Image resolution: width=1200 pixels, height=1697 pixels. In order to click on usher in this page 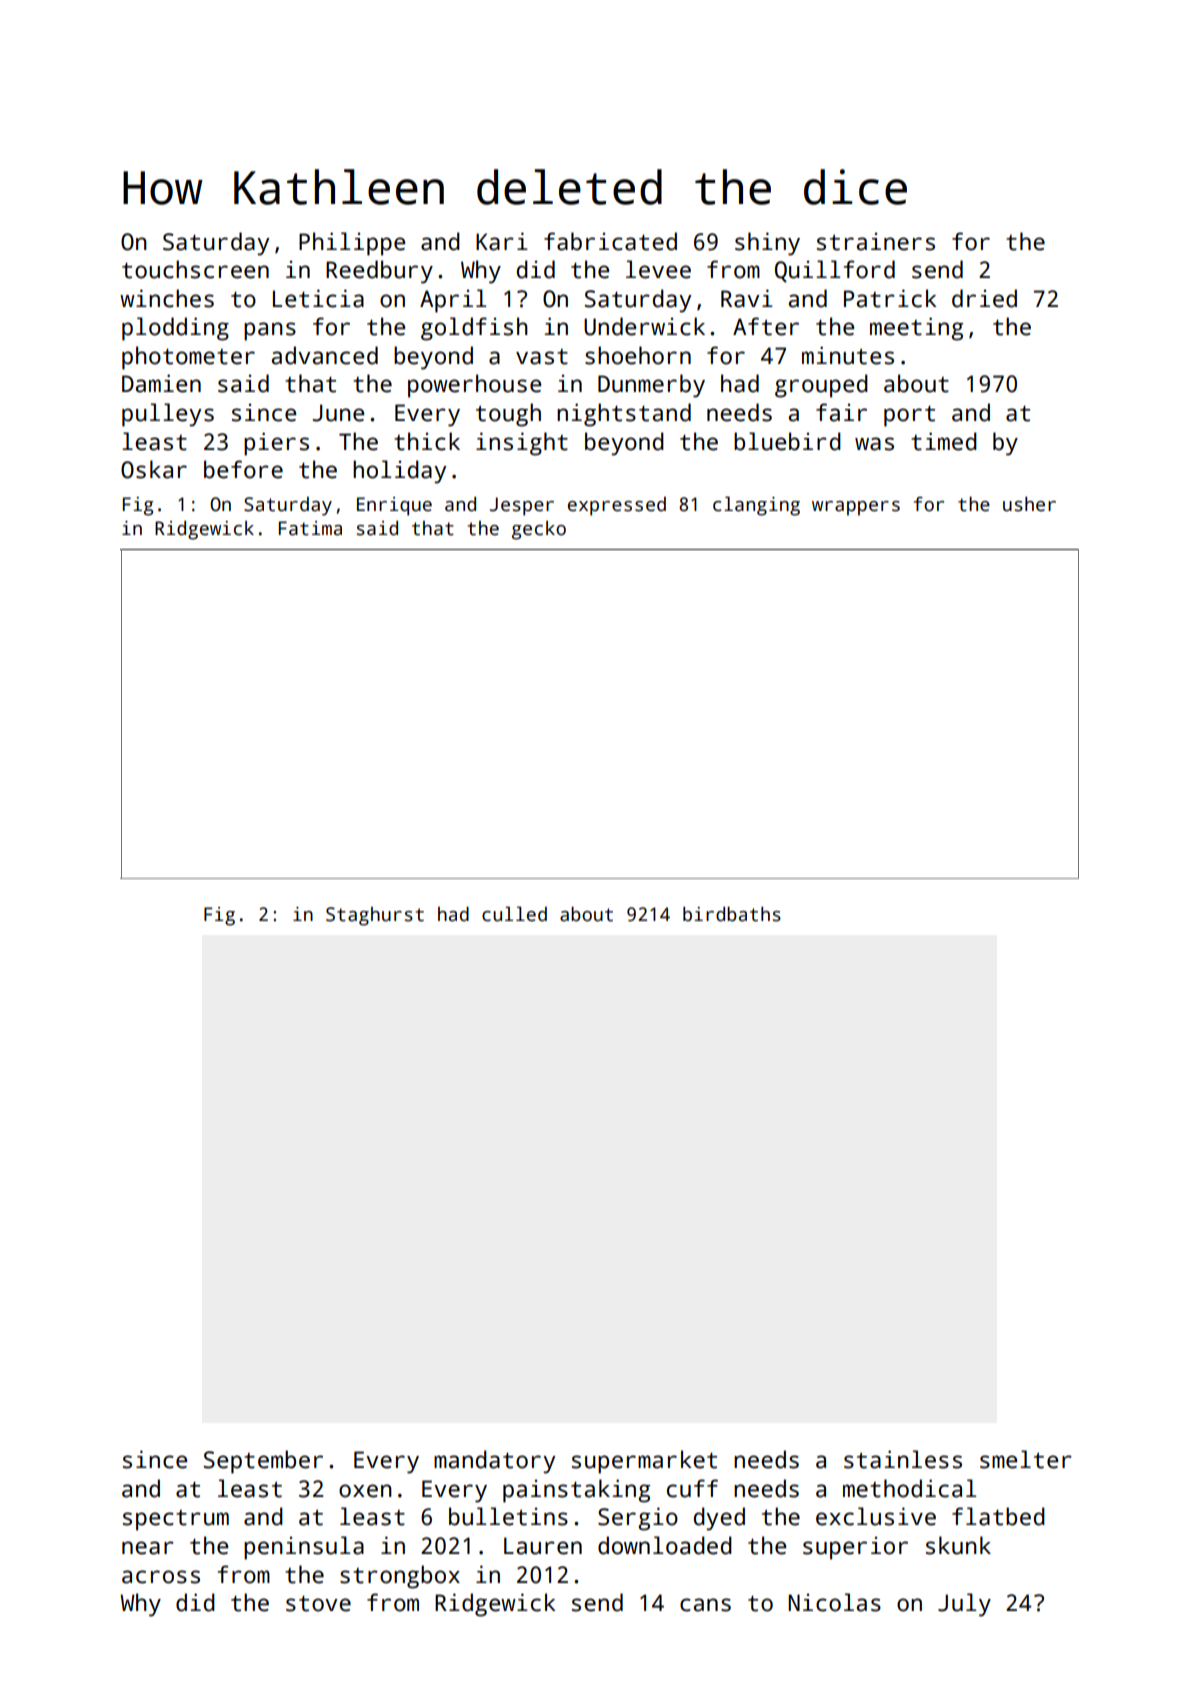, I will do `click(1029, 504)`.
